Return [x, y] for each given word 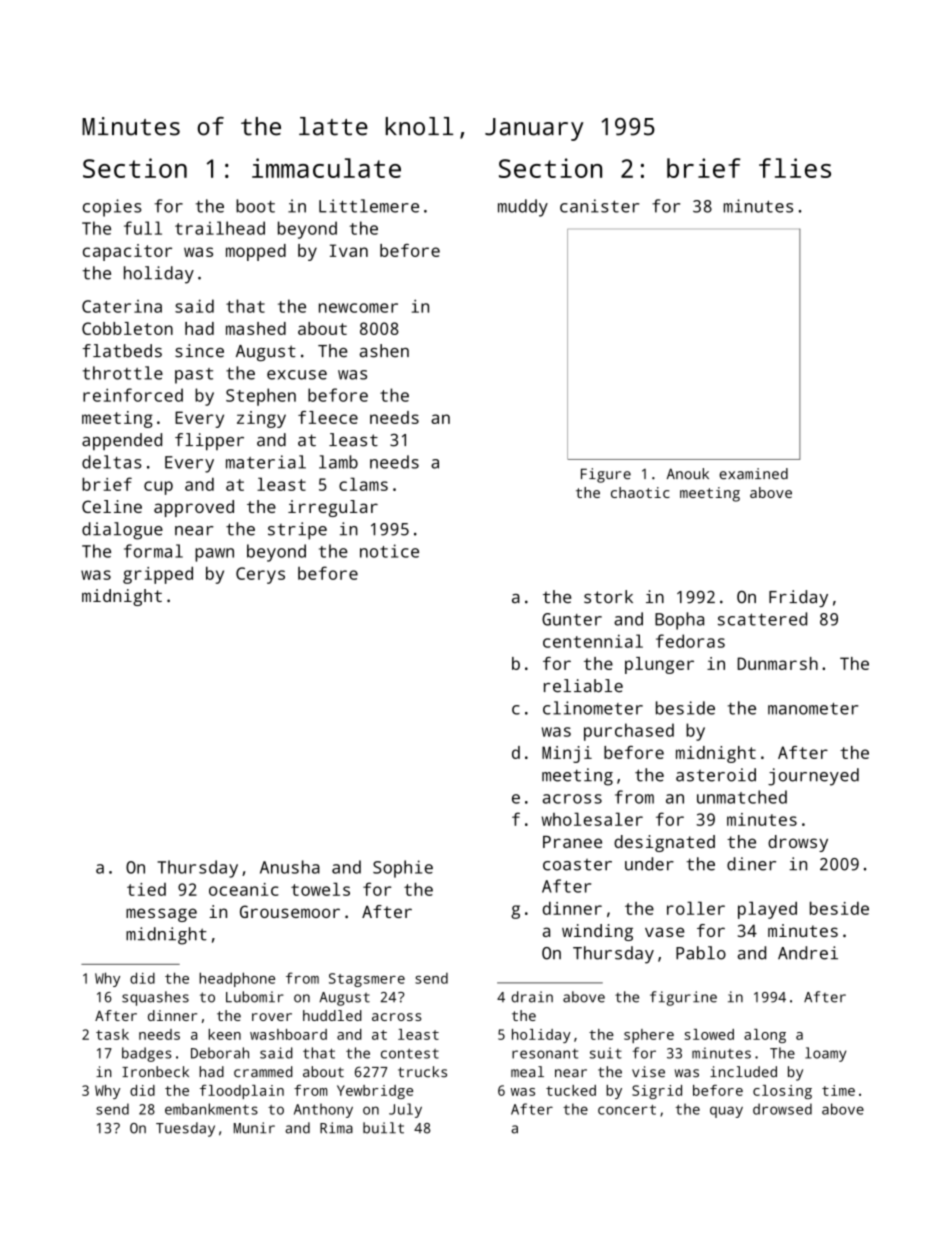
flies [795, 168]
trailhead [220, 228]
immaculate [326, 168]
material [266, 462]
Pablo [701, 953]
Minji [567, 754]
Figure [606, 475]
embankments [211, 1109]
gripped [158, 575]
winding [597, 932]
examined [753, 474]
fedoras [690, 641]
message [161, 915]
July [405, 1110]
